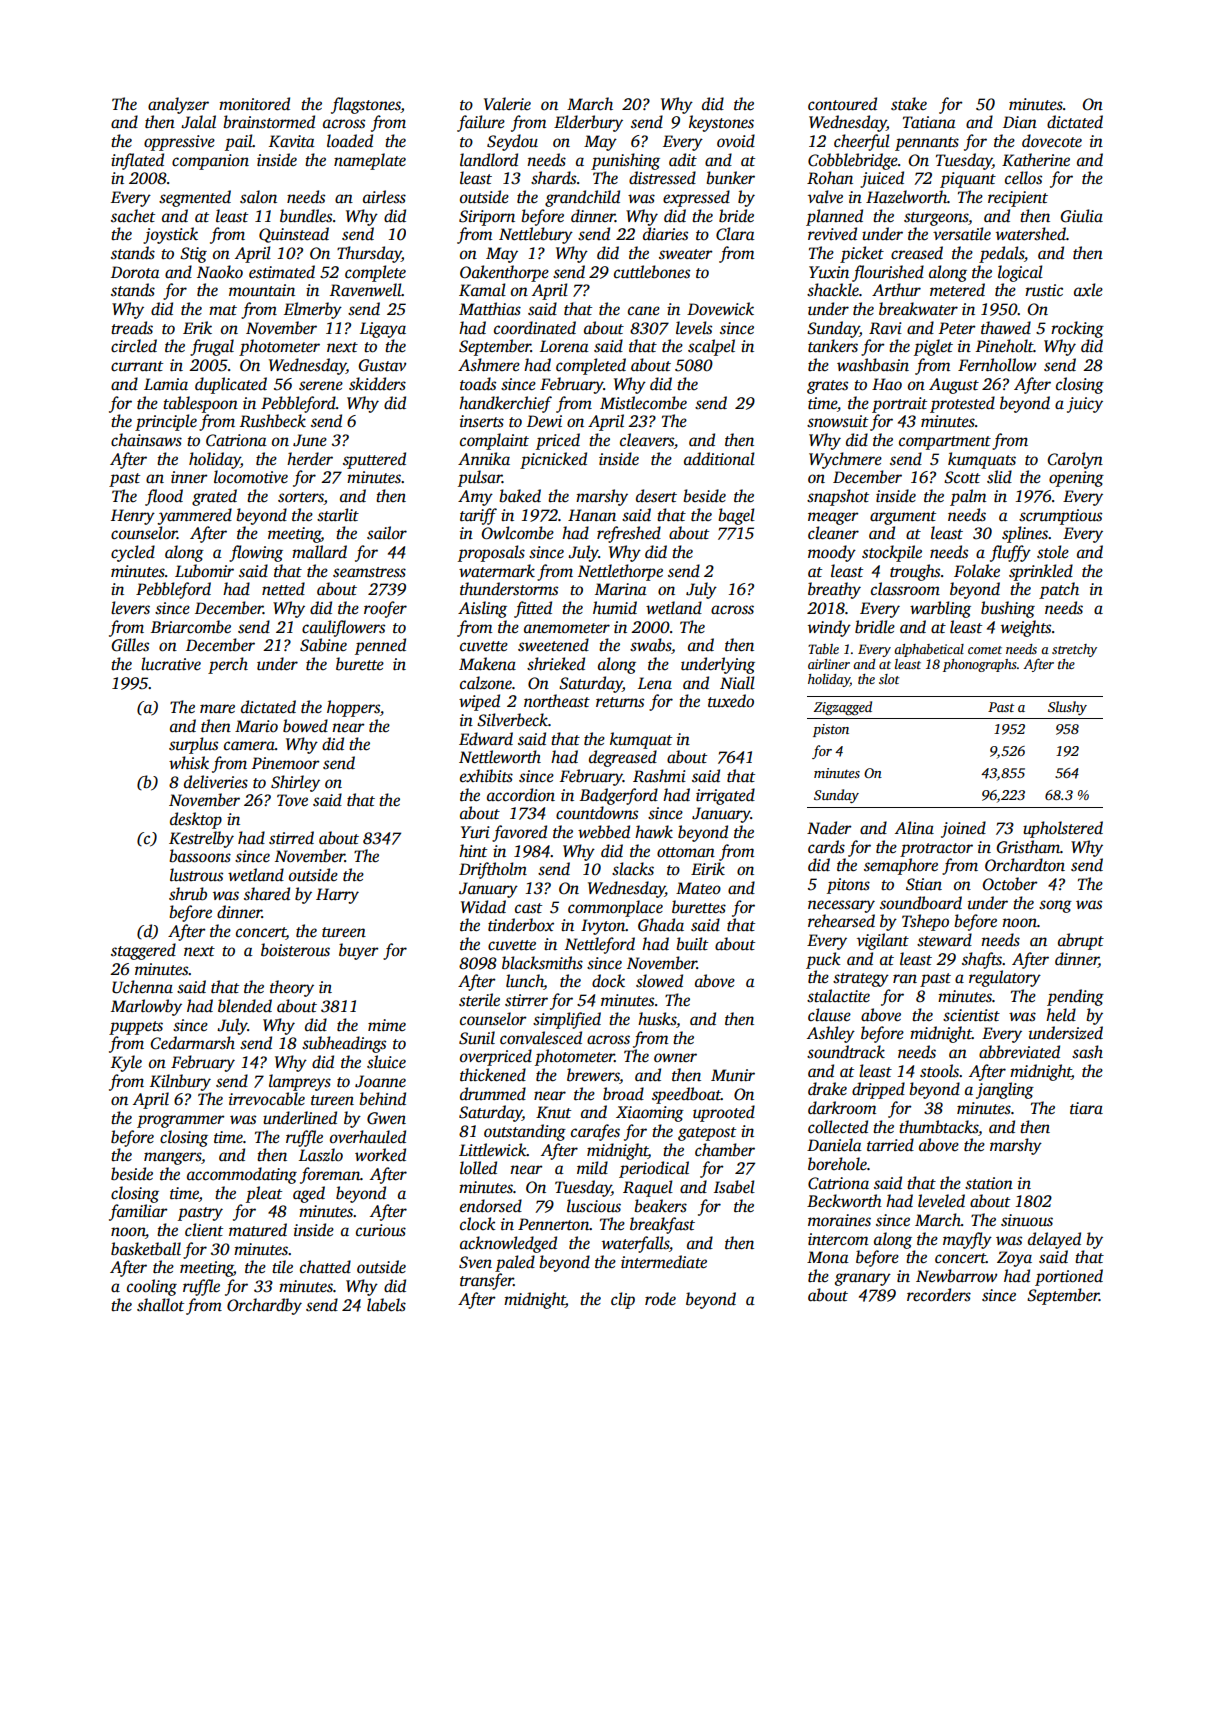 This image has height=1717, width=1214. What do you see at coordinates (386, 1305) in the image?
I see `labels` at bounding box center [386, 1305].
